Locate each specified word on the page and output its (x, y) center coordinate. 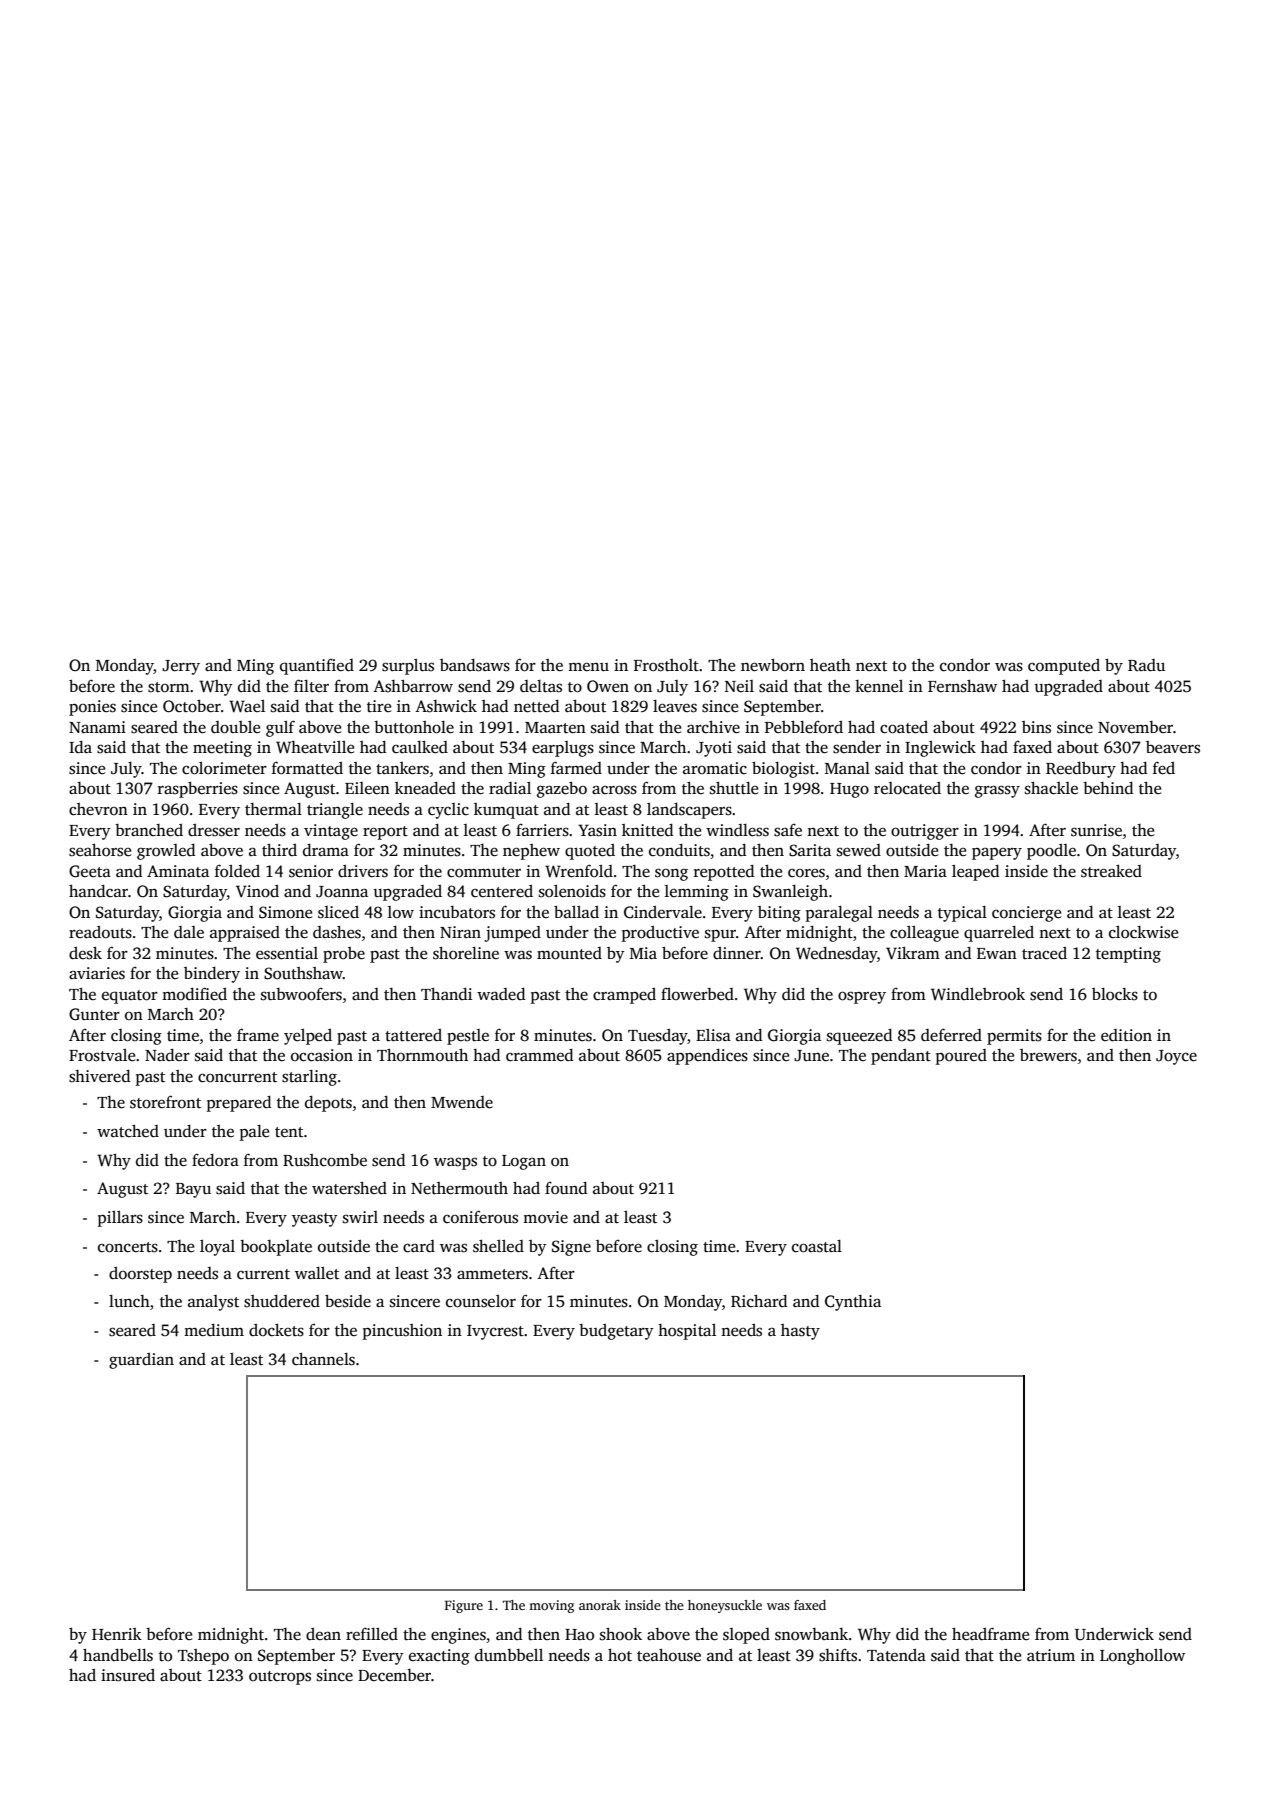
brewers (1048, 1055)
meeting (222, 749)
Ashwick (446, 706)
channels (323, 1359)
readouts (100, 932)
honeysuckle (725, 1606)
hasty (800, 1332)
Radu (1146, 665)
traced (1044, 953)
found (566, 1188)
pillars (120, 1219)
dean (323, 1634)
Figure (464, 1606)
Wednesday (836, 955)
